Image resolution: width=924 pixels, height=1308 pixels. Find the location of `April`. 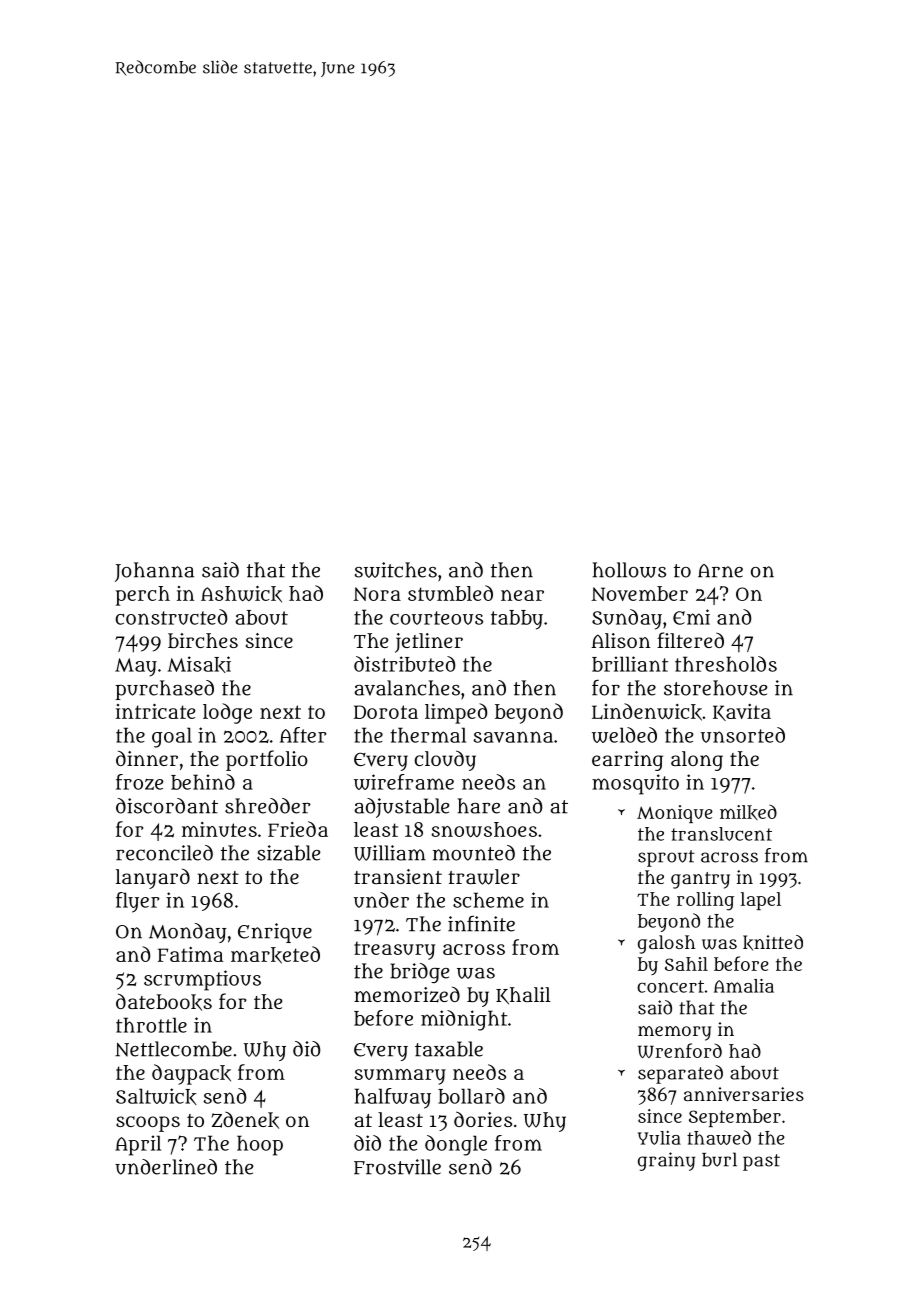

April is located at coordinates (138, 1145).
